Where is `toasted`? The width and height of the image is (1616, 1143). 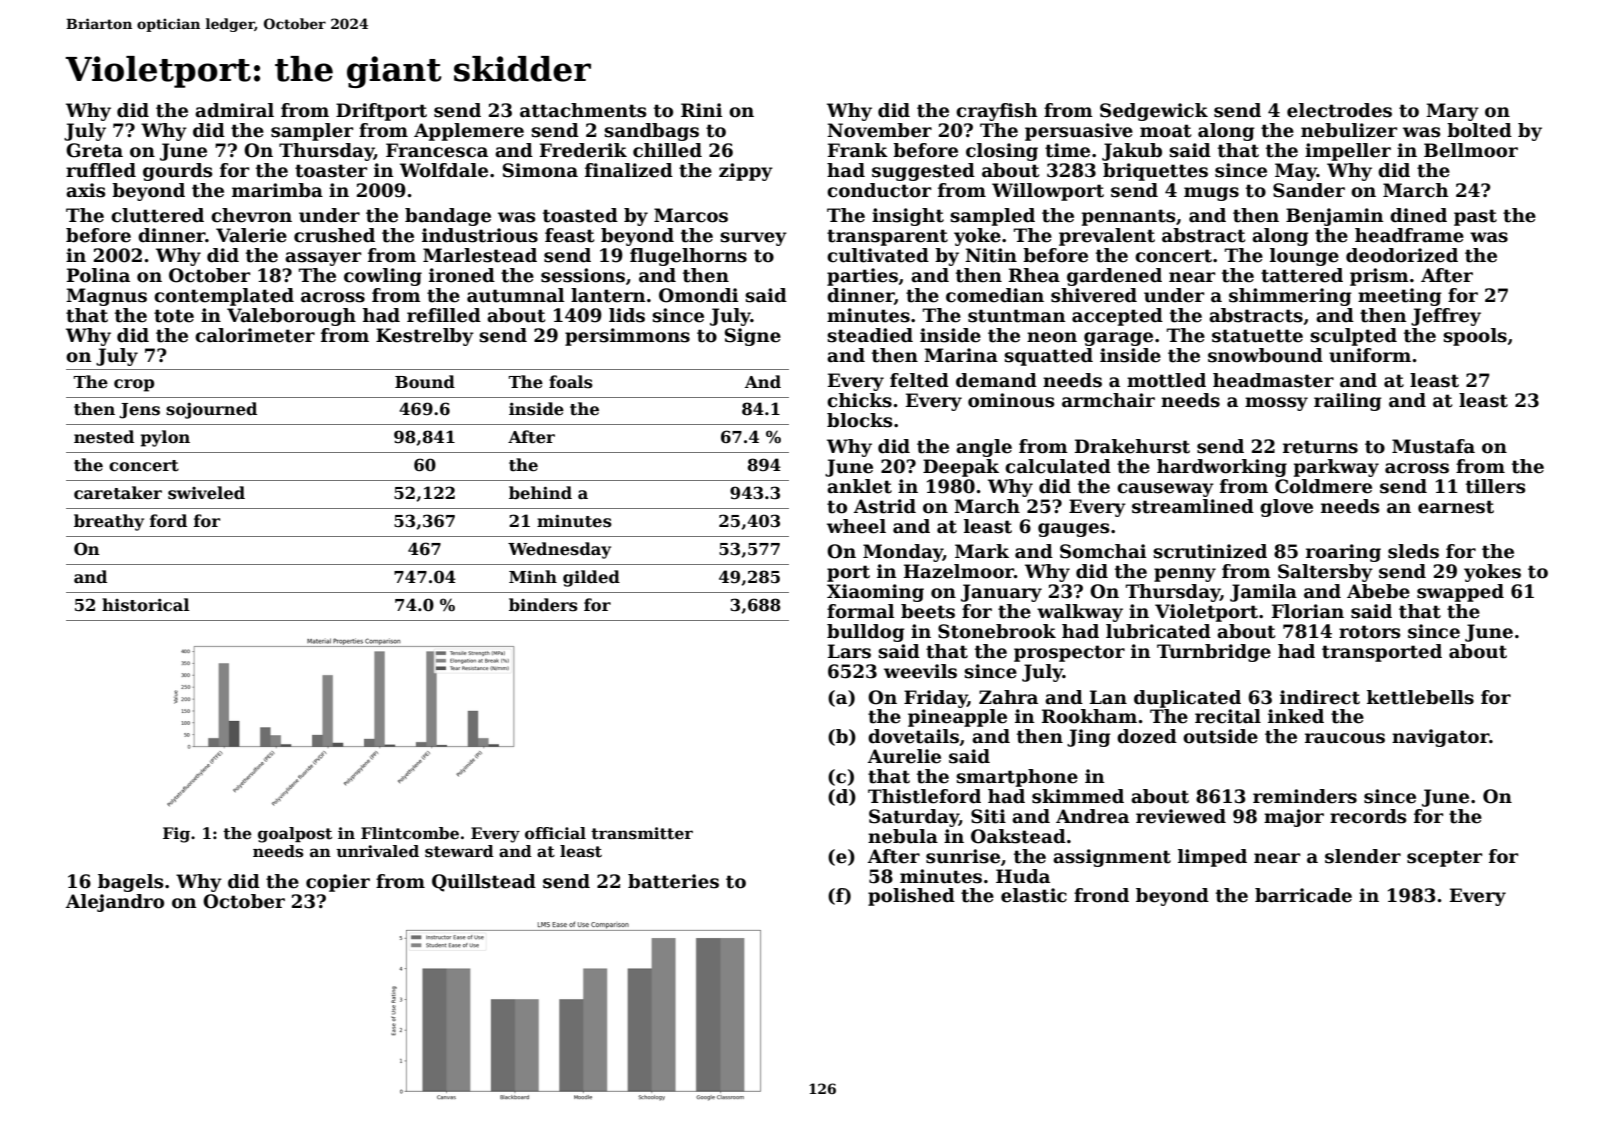 toasted is located at coordinates (580, 215).
